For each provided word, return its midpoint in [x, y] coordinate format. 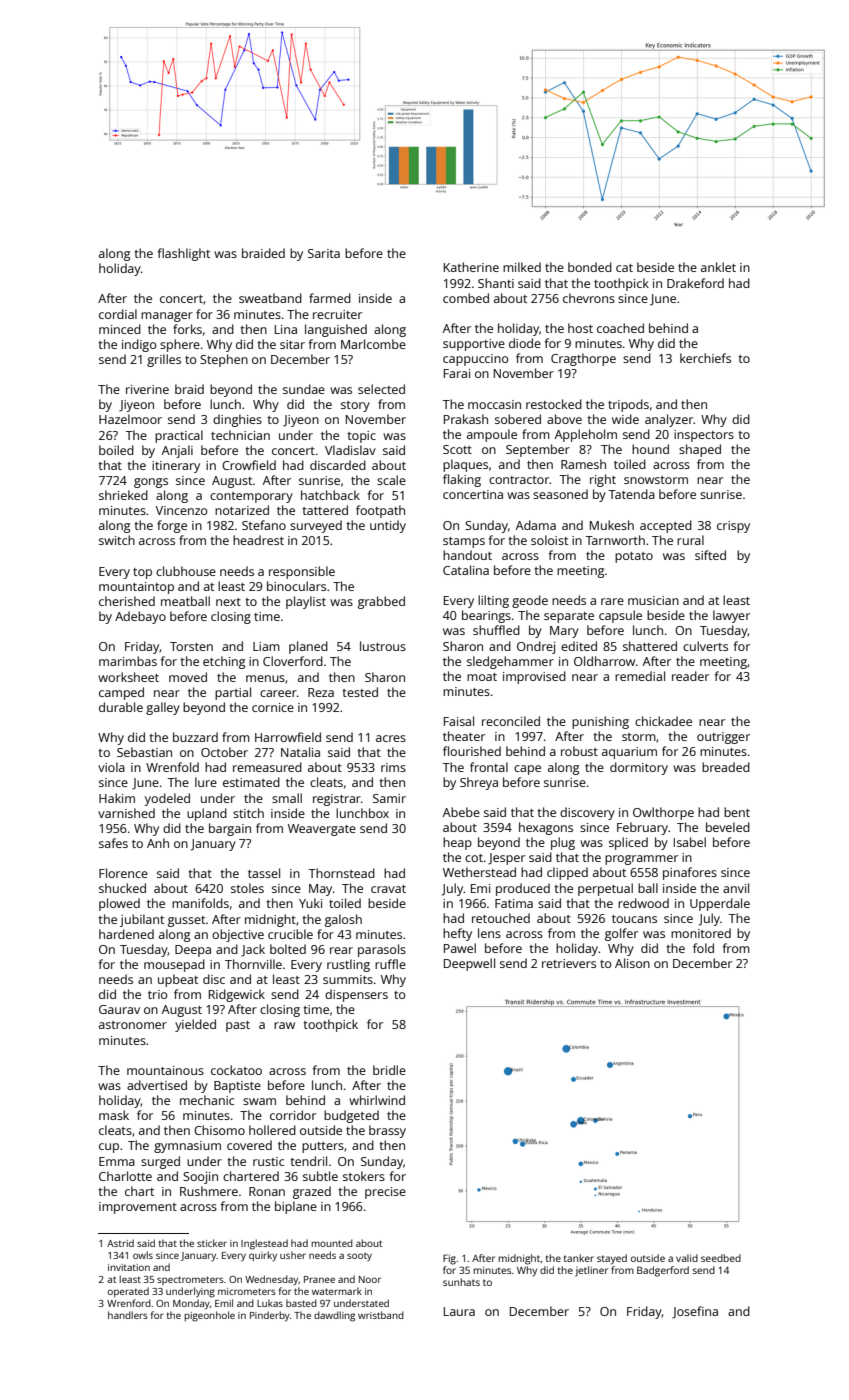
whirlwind [377, 1100]
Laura [459, 1311]
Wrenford [129, 1303]
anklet [718, 267]
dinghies [237, 420]
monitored [701, 933]
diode [525, 343]
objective [238, 935]
